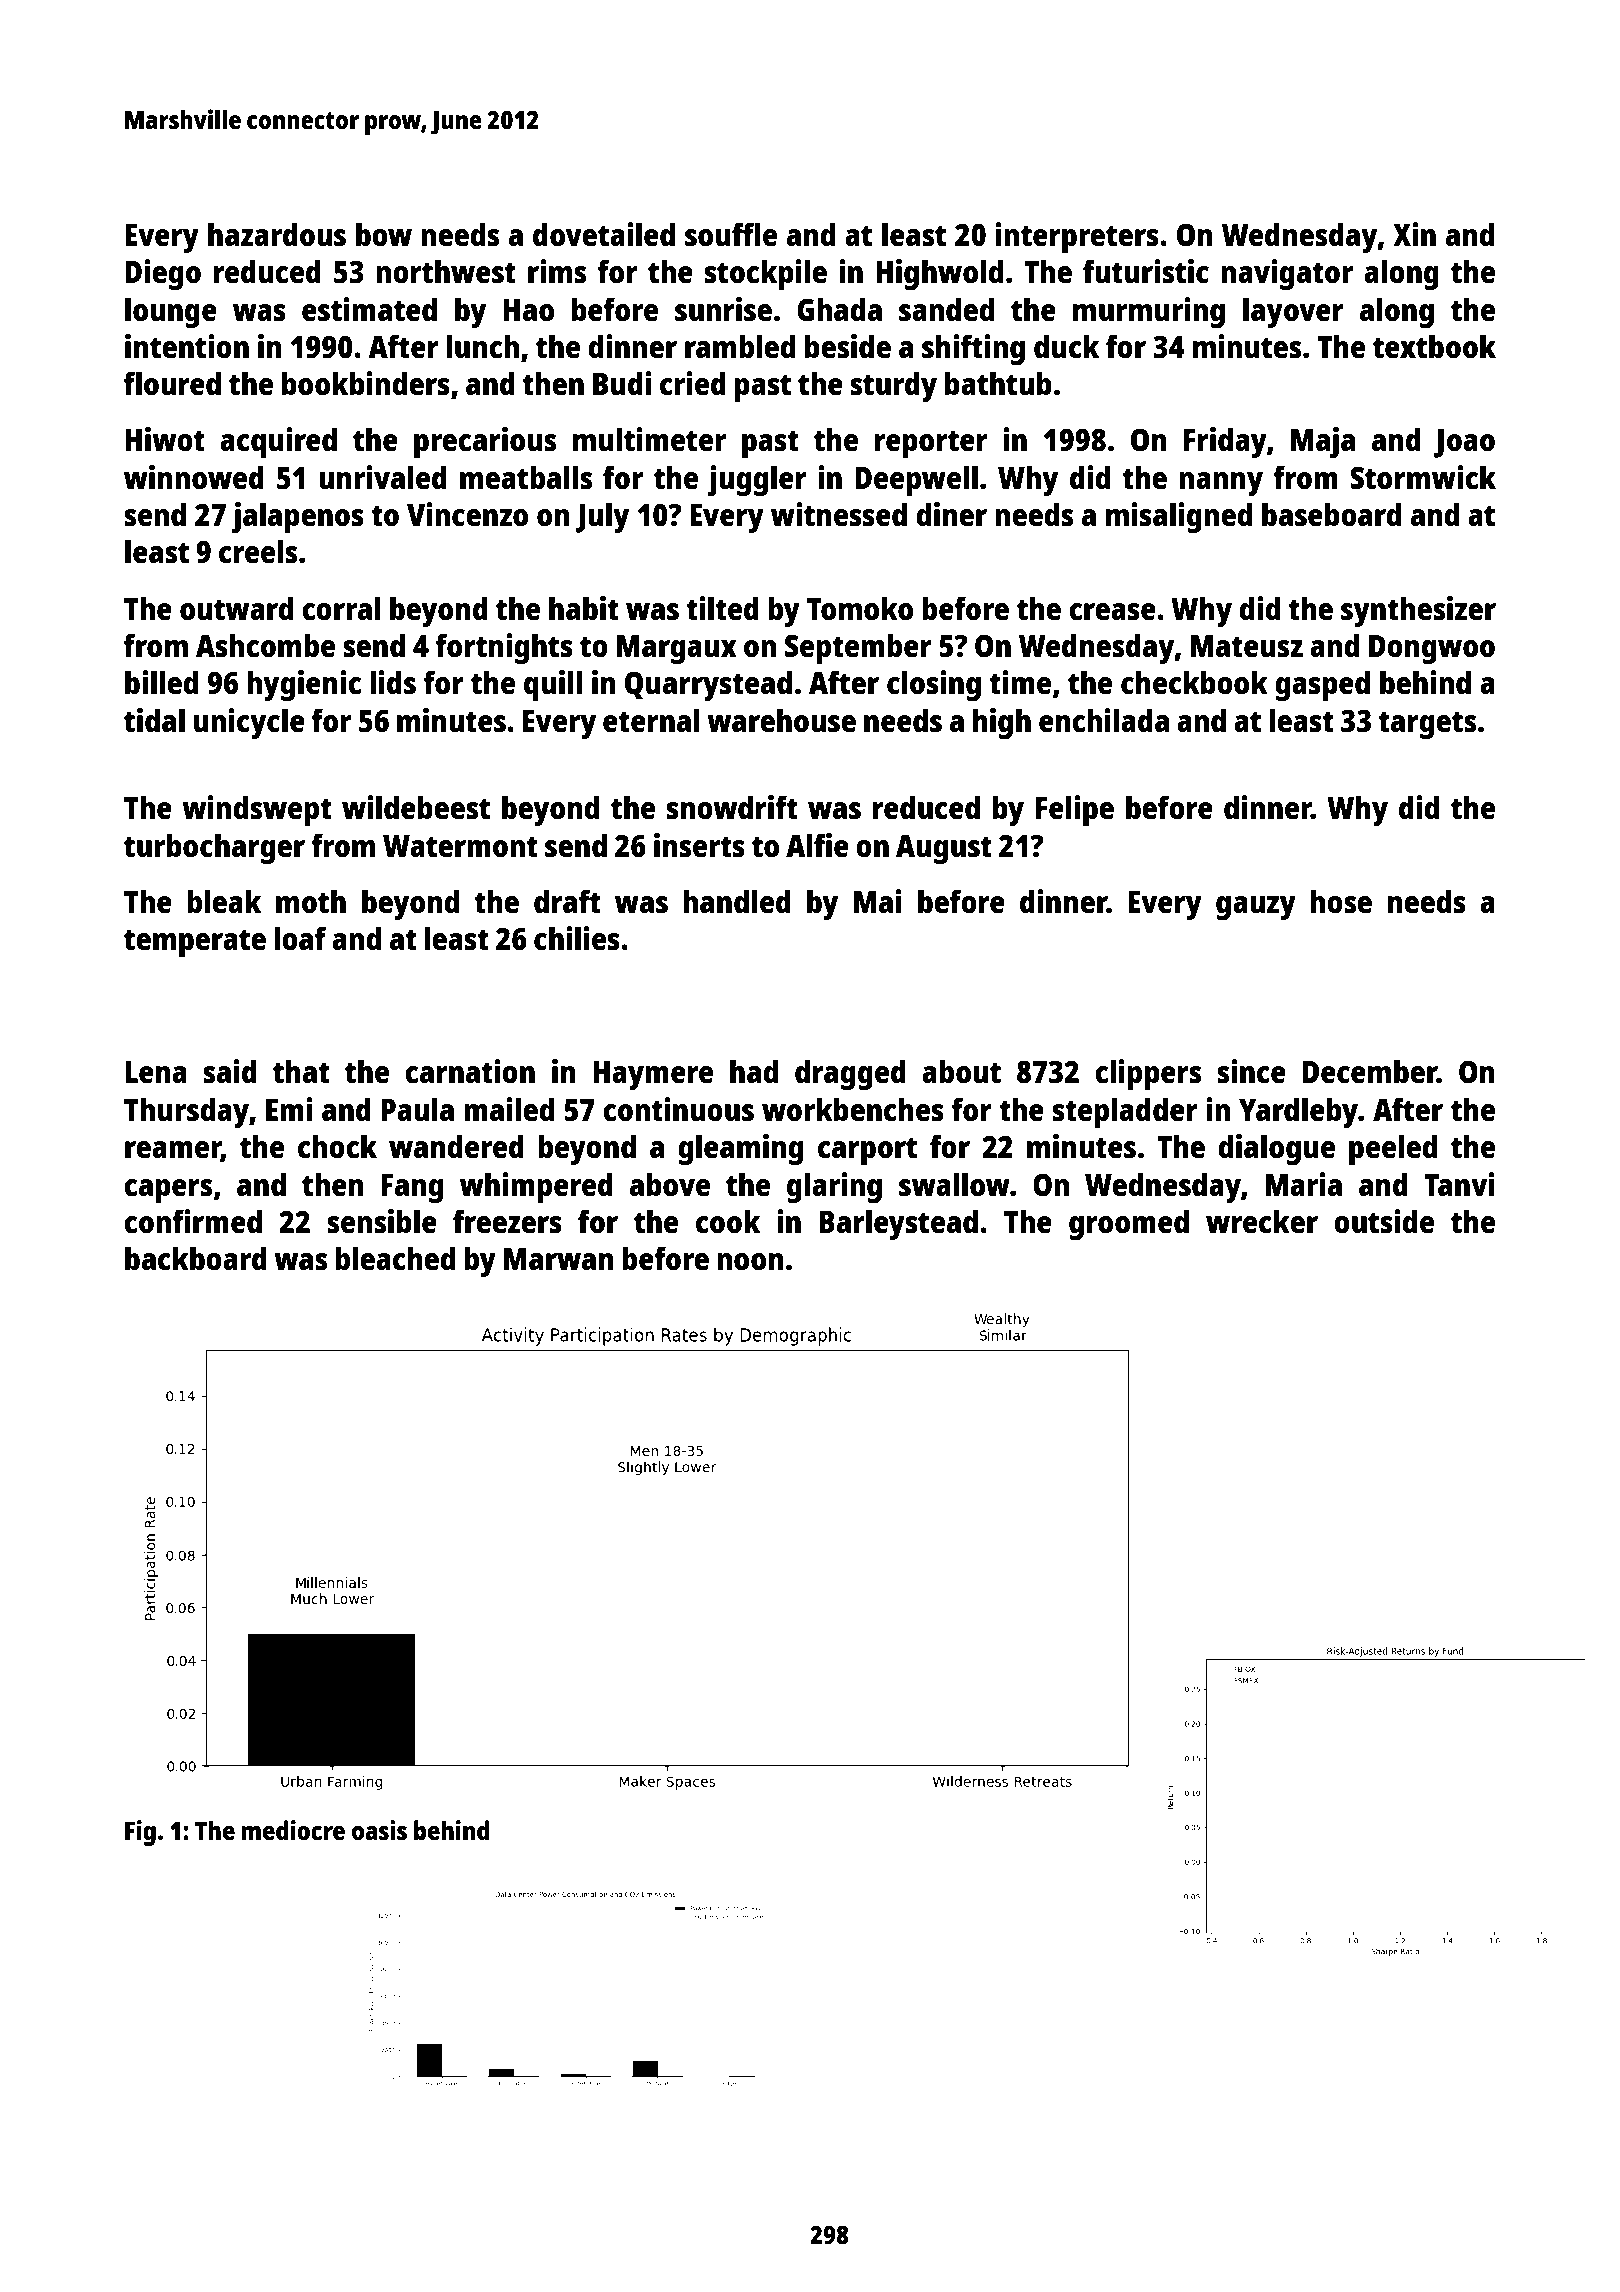 The width and height of the image is (1620, 2292). Describe the element at coordinates (1322, 685) in the image. I see `gasped` at that location.
